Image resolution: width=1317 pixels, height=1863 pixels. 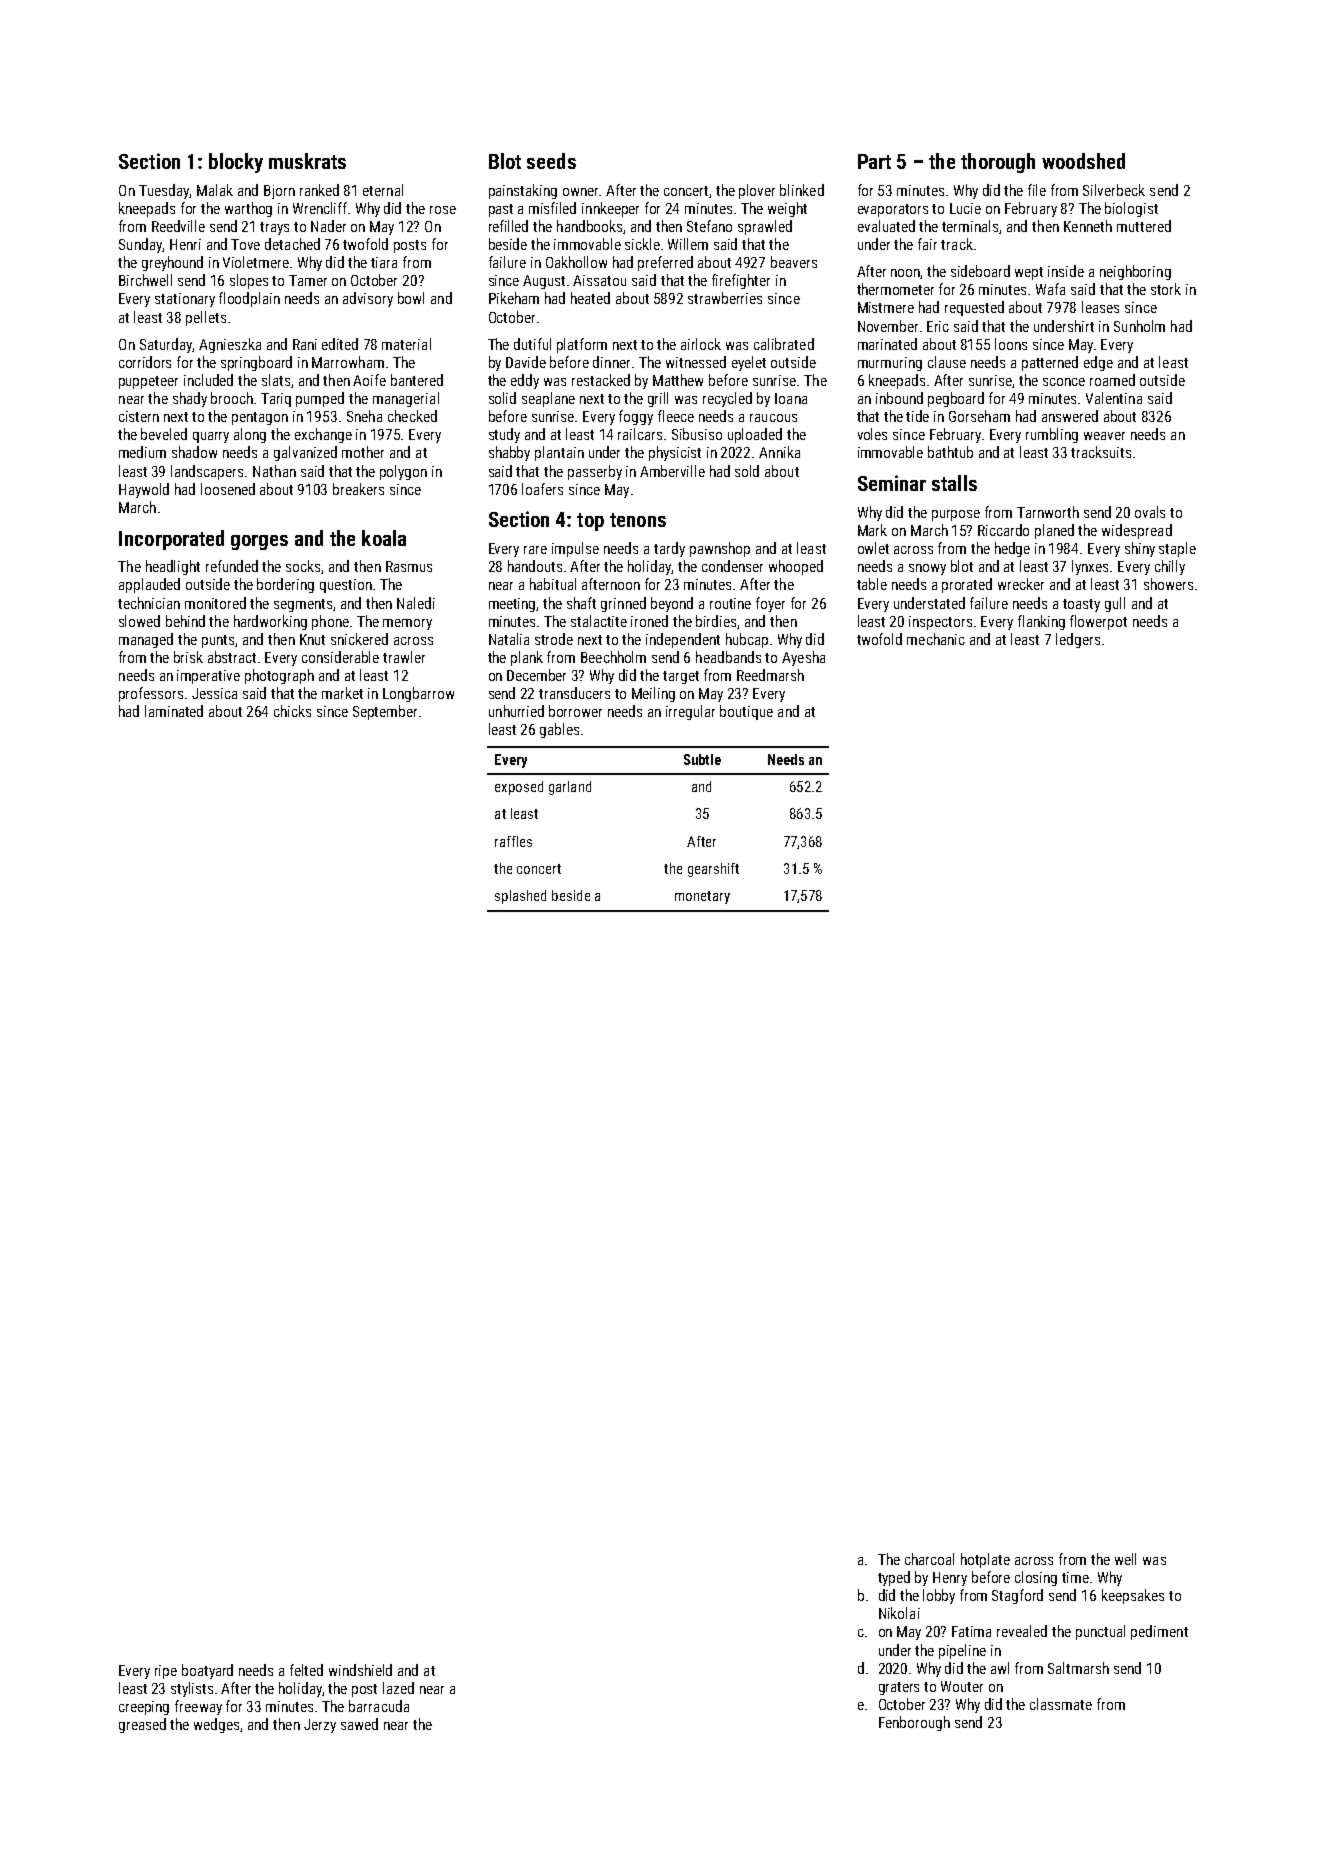 What do you see at coordinates (1168, 584) in the screenshot?
I see `showers` at bounding box center [1168, 584].
